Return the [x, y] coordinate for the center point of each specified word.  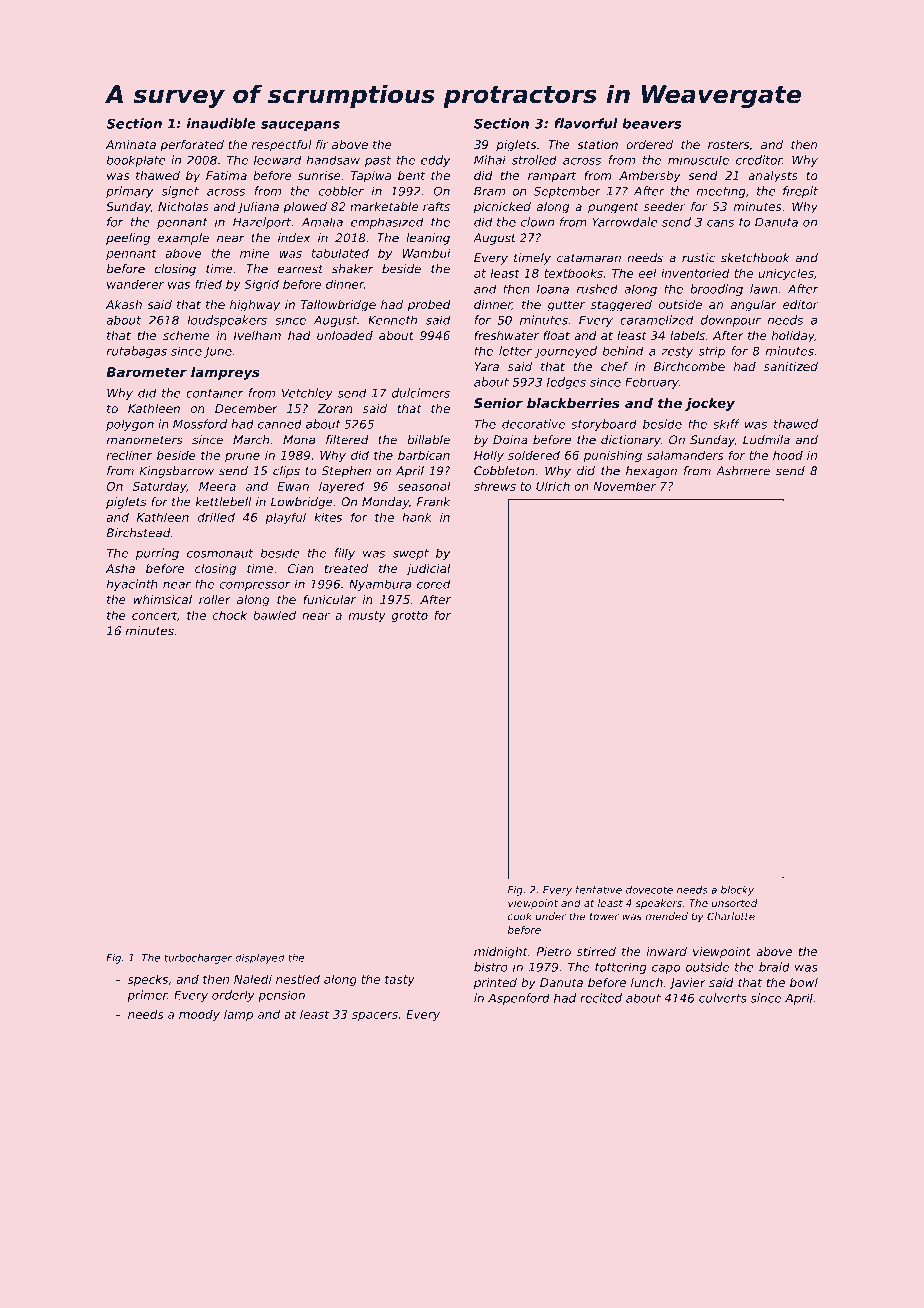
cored [433, 584]
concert [154, 615]
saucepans [300, 126]
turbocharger [198, 959]
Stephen [346, 472]
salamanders [685, 455]
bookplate [136, 161]
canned [280, 424]
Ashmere [743, 471]
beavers [652, 123]
